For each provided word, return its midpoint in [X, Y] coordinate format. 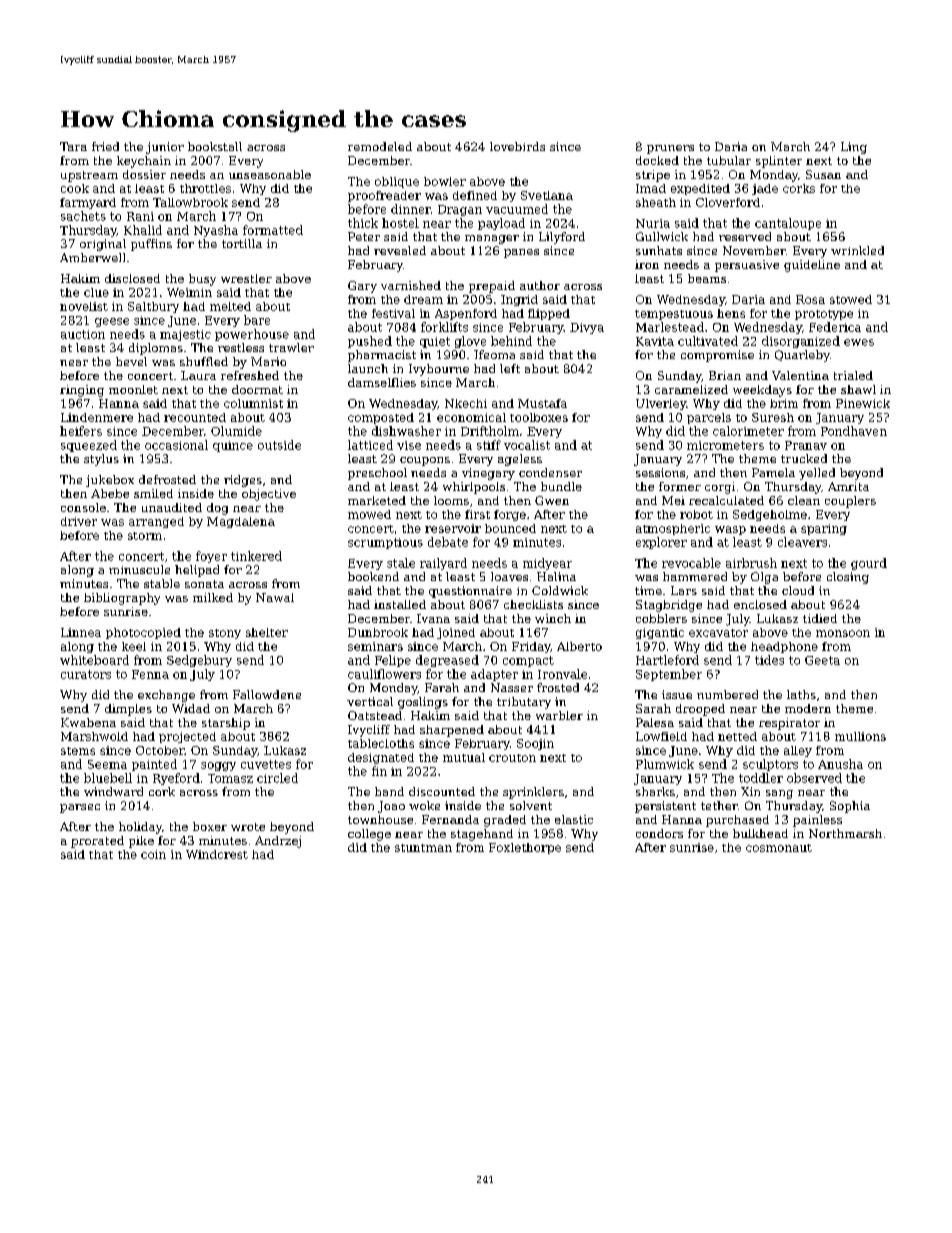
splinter [779, 162]
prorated [97, 842]
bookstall [215, 146]
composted [381, 418]
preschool [377, 474]
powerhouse [252, 335]
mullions [860, 736]
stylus [101, 460]
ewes [859, 342]
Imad [651, 188]
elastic [574, 819]
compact [528, 661]
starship [226, 724]
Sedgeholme [770, 515]
